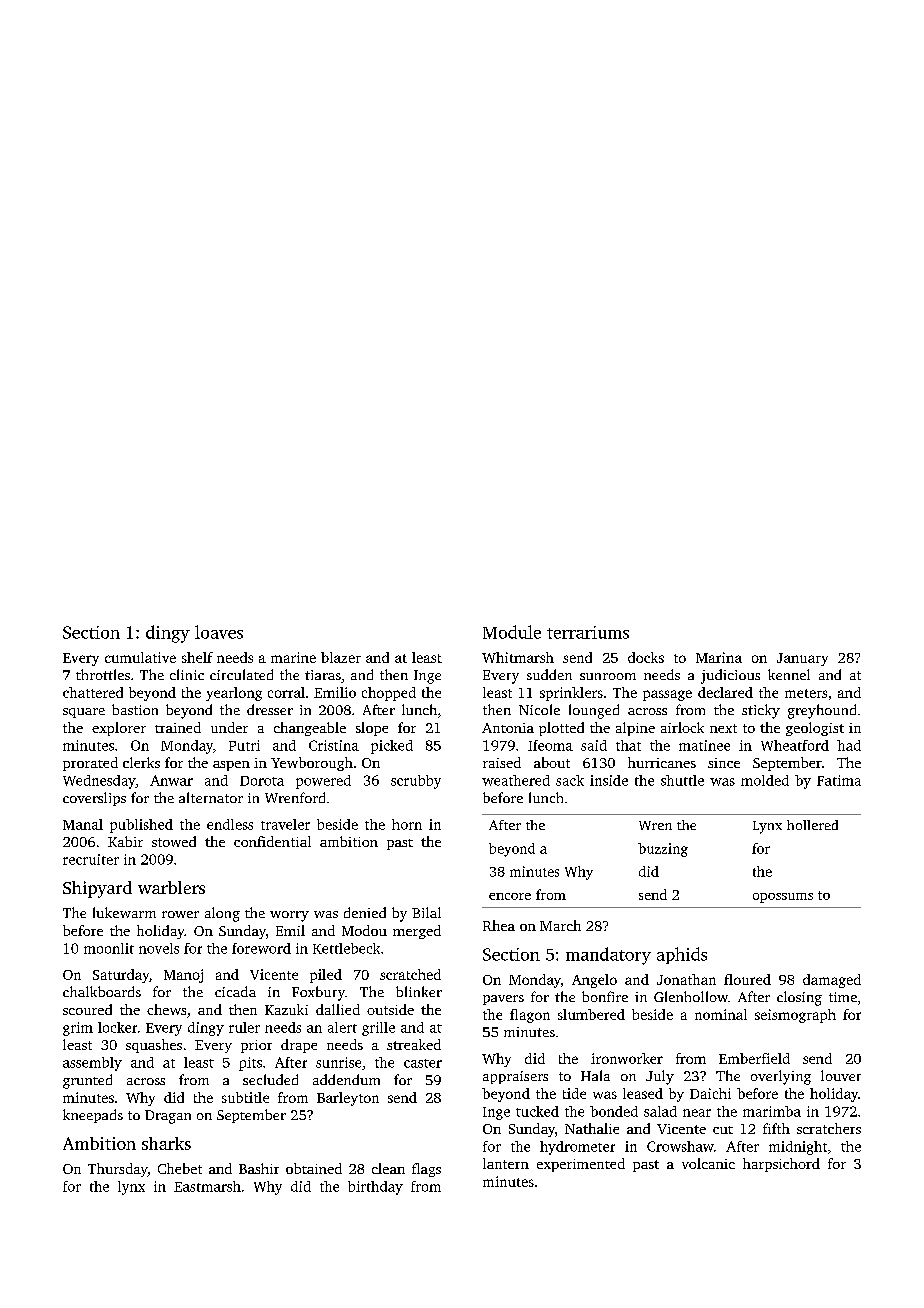 The width and height of the image is (924, 1308). Describe the element at coordinates (802, 659) in the image. I see `January` at that location.
